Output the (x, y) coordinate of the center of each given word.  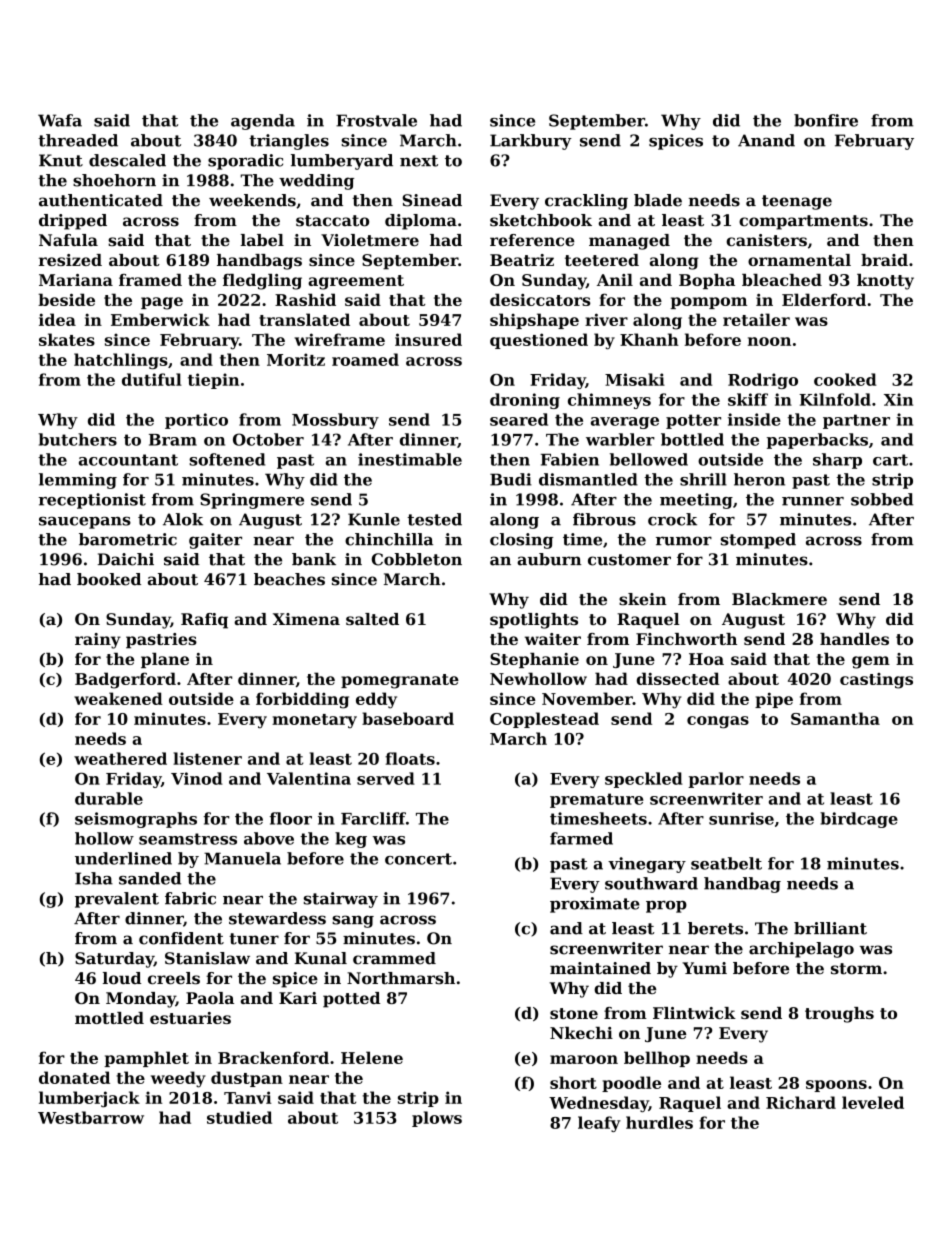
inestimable (410, 459)
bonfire (826, 120)
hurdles (659, 1122)
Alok (183, 519)
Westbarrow (91, 1117)
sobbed (882, 499)
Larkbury (531, 142)
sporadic (245, 162)
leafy (599, 1124)
